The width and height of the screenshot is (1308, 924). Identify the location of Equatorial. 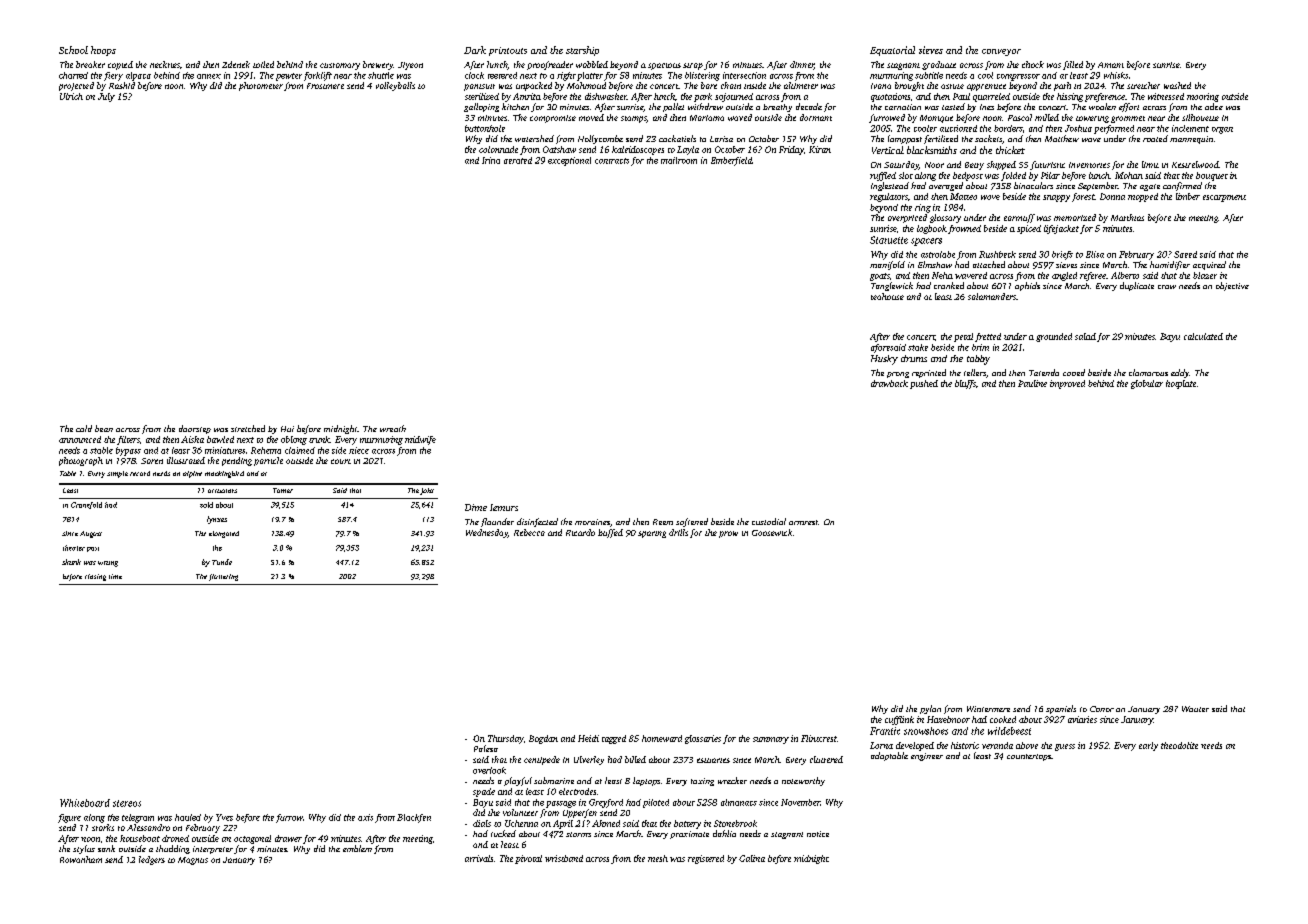
(892, 51).
